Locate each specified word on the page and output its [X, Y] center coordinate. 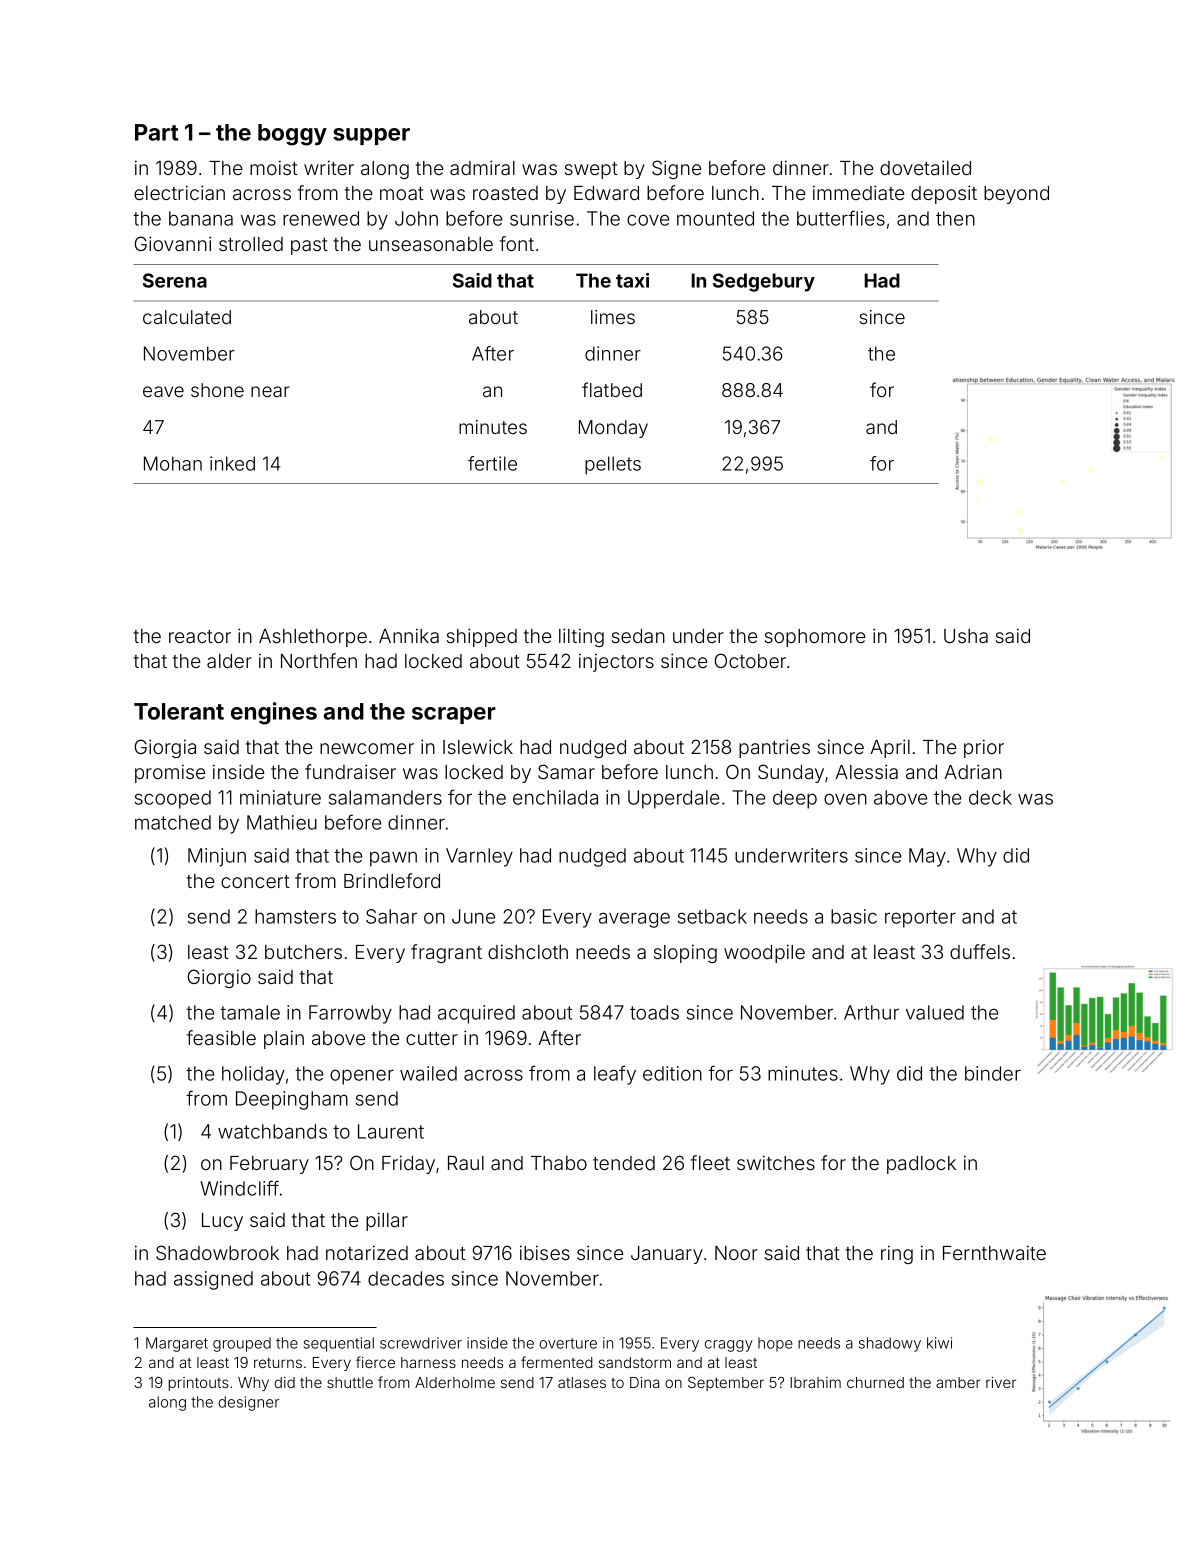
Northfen [319, 660]
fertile [492, 463]
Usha [966, 636]
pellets [613, 465]
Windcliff [240, 1188]
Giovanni [173, 243]
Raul [466, 1163]
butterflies [841, 218]
